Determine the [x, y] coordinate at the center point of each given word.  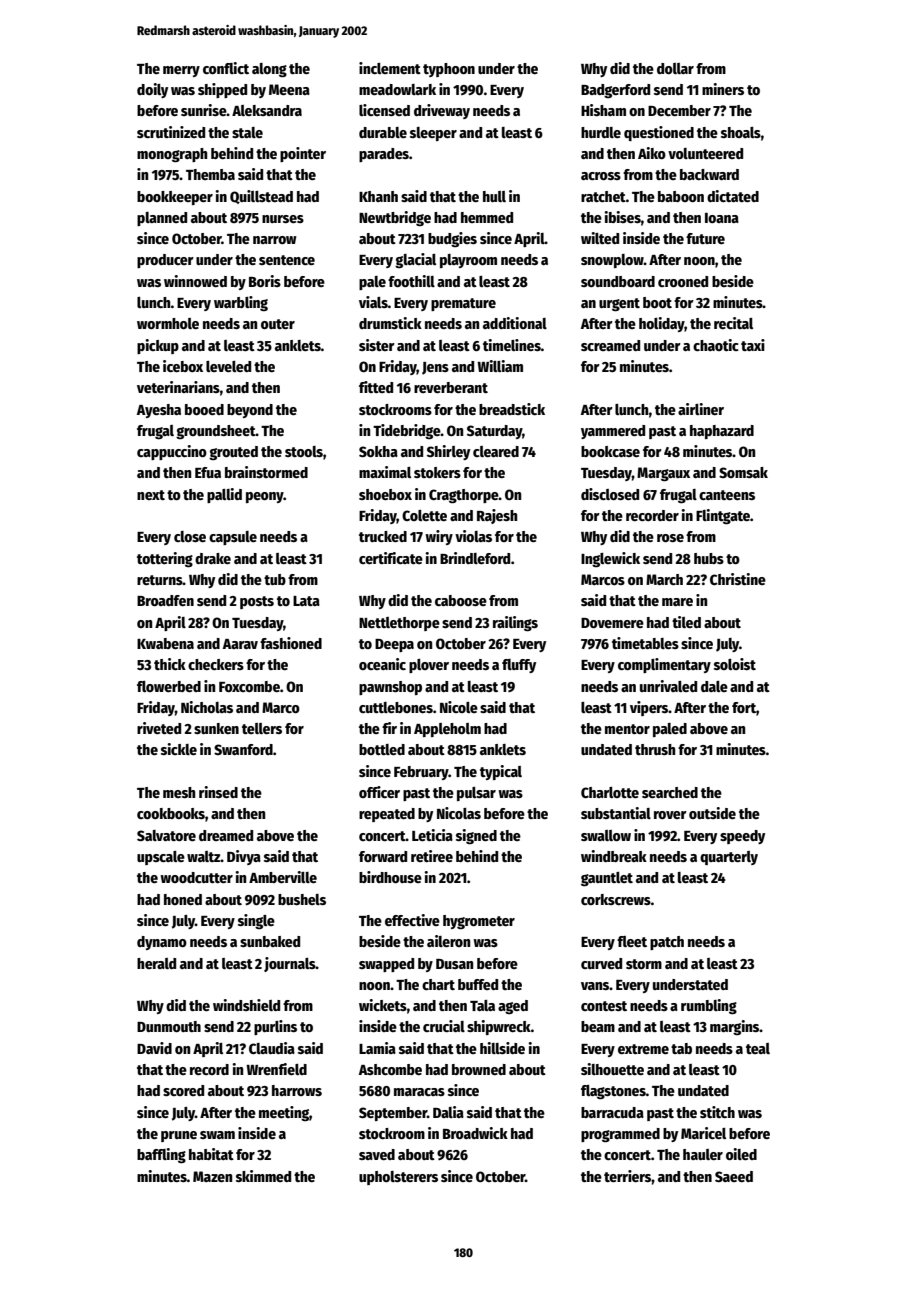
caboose [461, 600]
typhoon [449, 70]
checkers [216, 664]
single [256, 921]
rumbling [709, 1007]
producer [165, 261]
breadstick [512, 409]
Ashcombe [390, 1069]
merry [181, 71]
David [154, 1048]
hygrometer [479, 922]
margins [735, 1027]
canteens [727, 495]
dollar [675, 68]
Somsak [743, 472]
